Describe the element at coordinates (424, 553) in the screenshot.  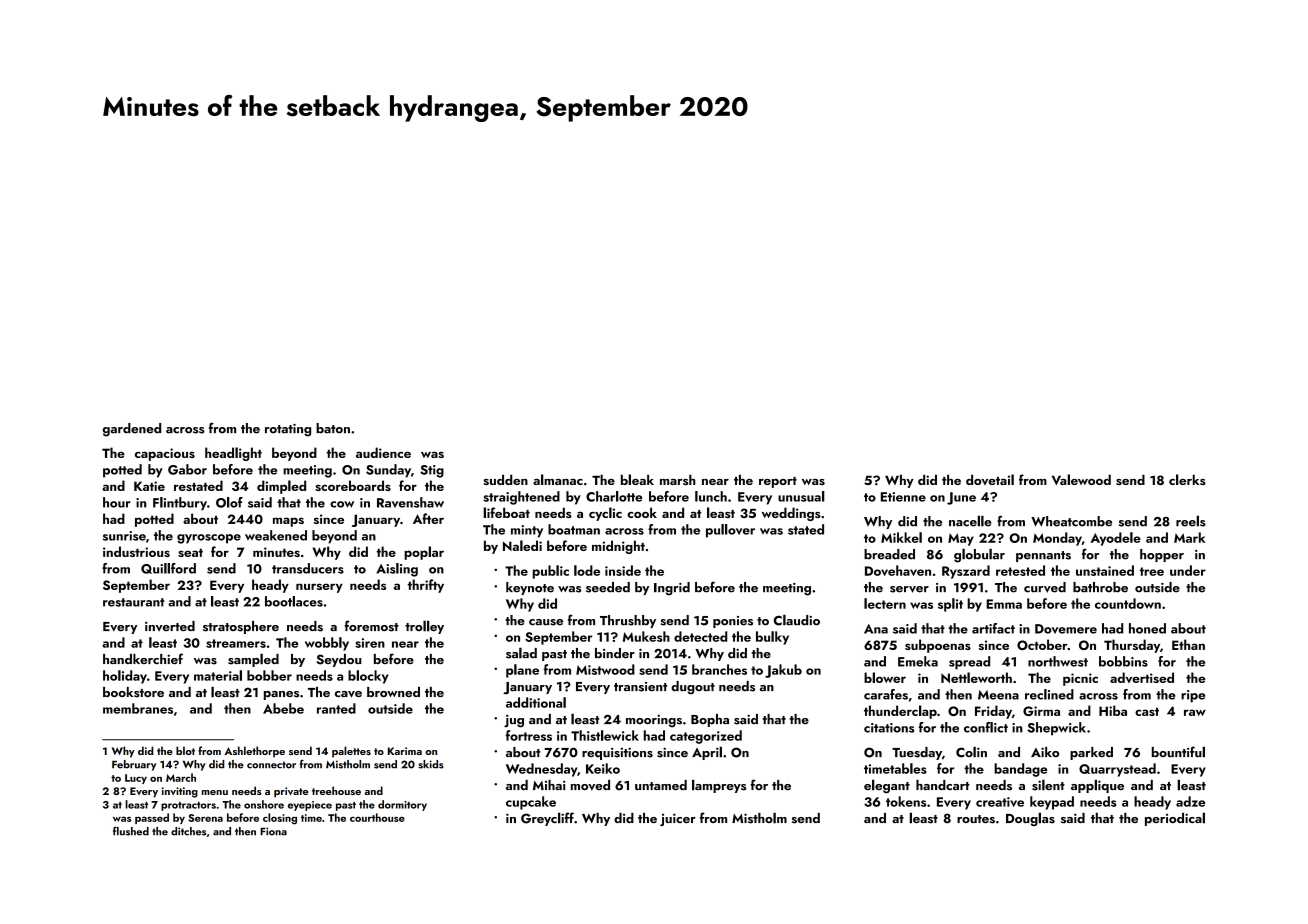
I see `poplar` at that location.
